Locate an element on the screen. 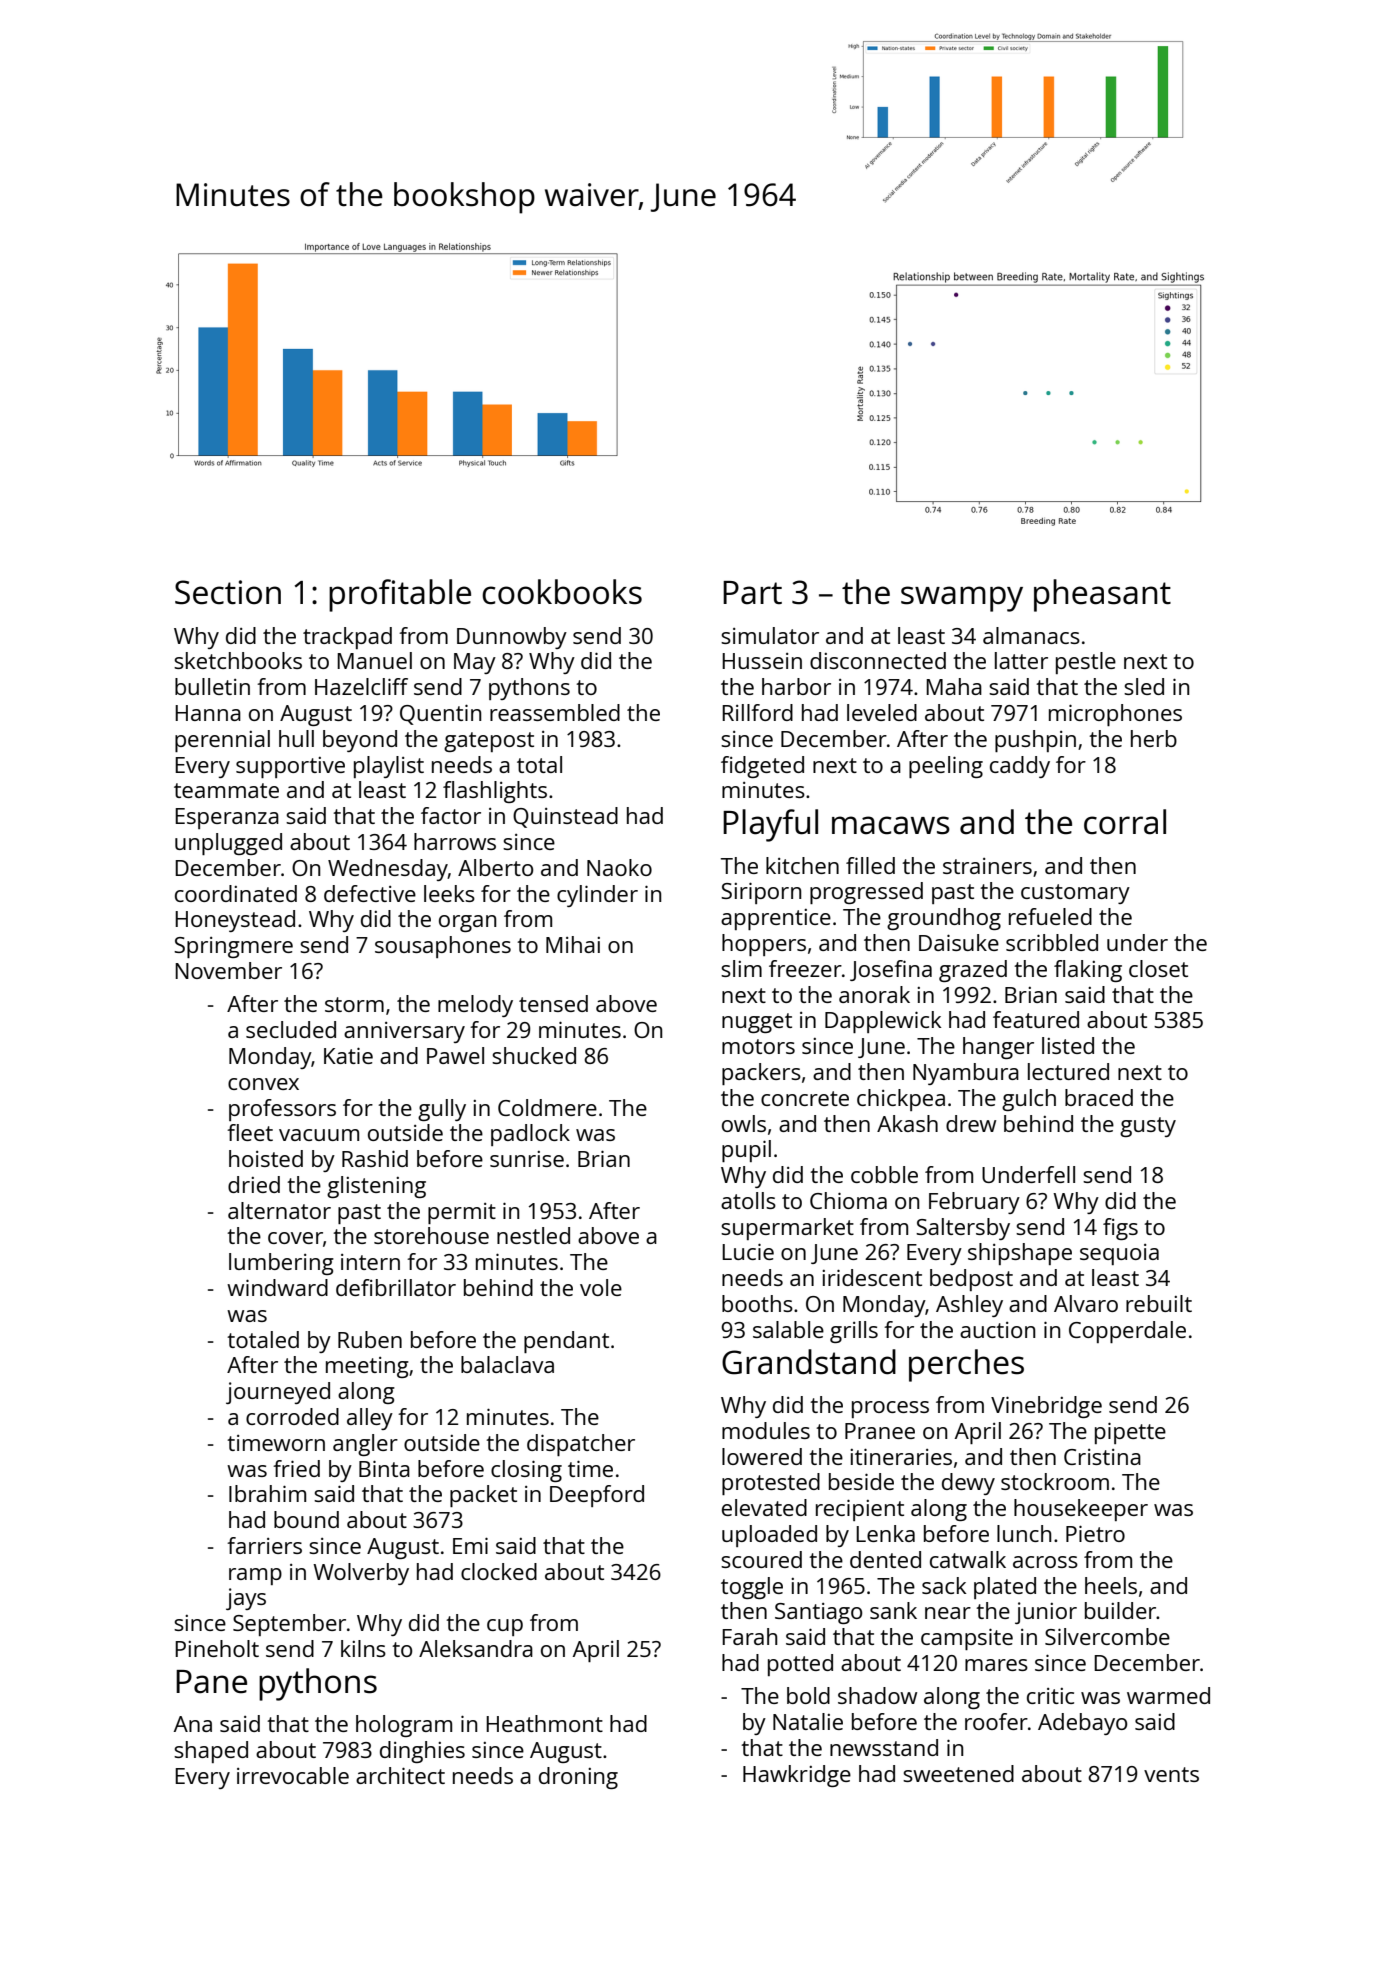 This screenshot has height=1969, width=1386. Springmere is located at coordinates (233, 947).
